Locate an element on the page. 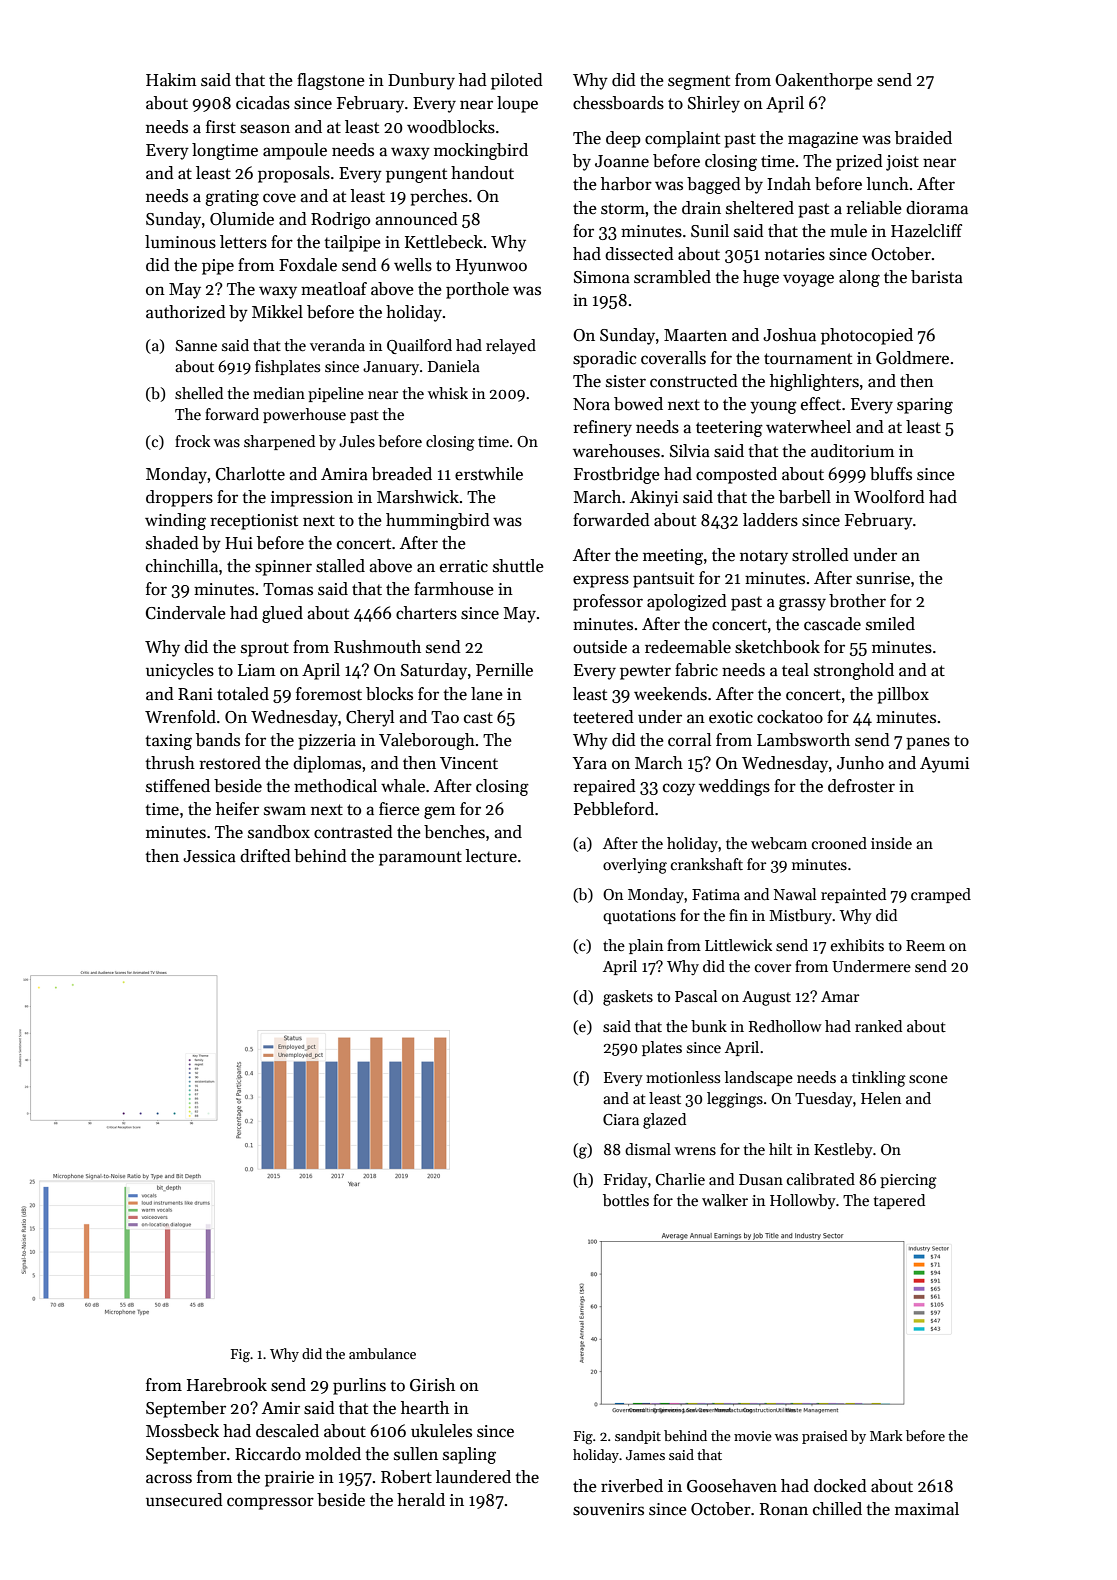 This document has height=1580, width=1117. Frostbridge is located at coordinates (617, 475).
